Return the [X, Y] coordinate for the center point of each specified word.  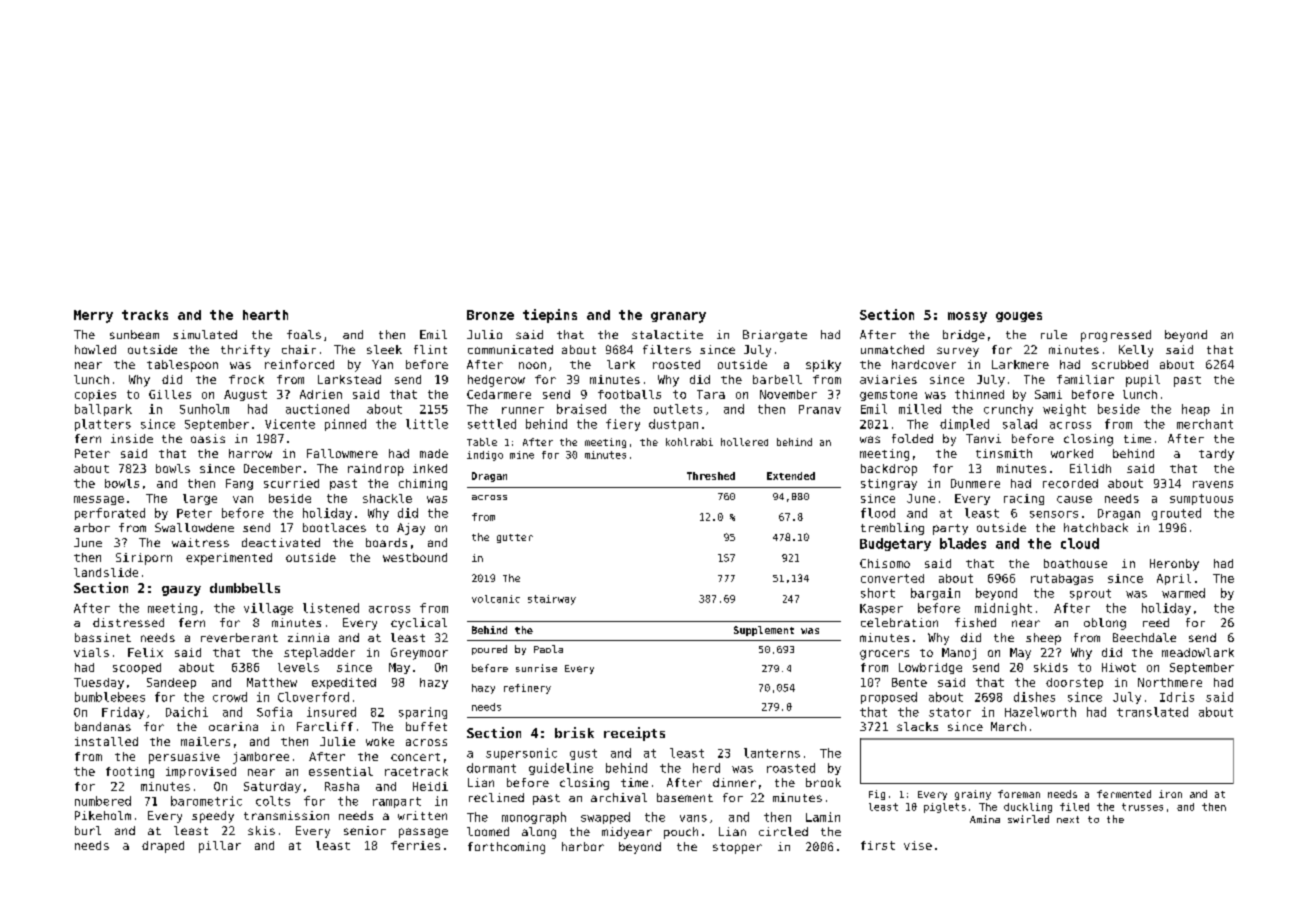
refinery [527, 689]
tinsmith [1004, 453]
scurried [291, 483]
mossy [967, 317]
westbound [415, 557]
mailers [205, 741]
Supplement [764, 631]
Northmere [1170, 682]
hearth [265, 315]
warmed [1183, 593]
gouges [1019, 317]
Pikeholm [103, 815]
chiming [423, 484]
